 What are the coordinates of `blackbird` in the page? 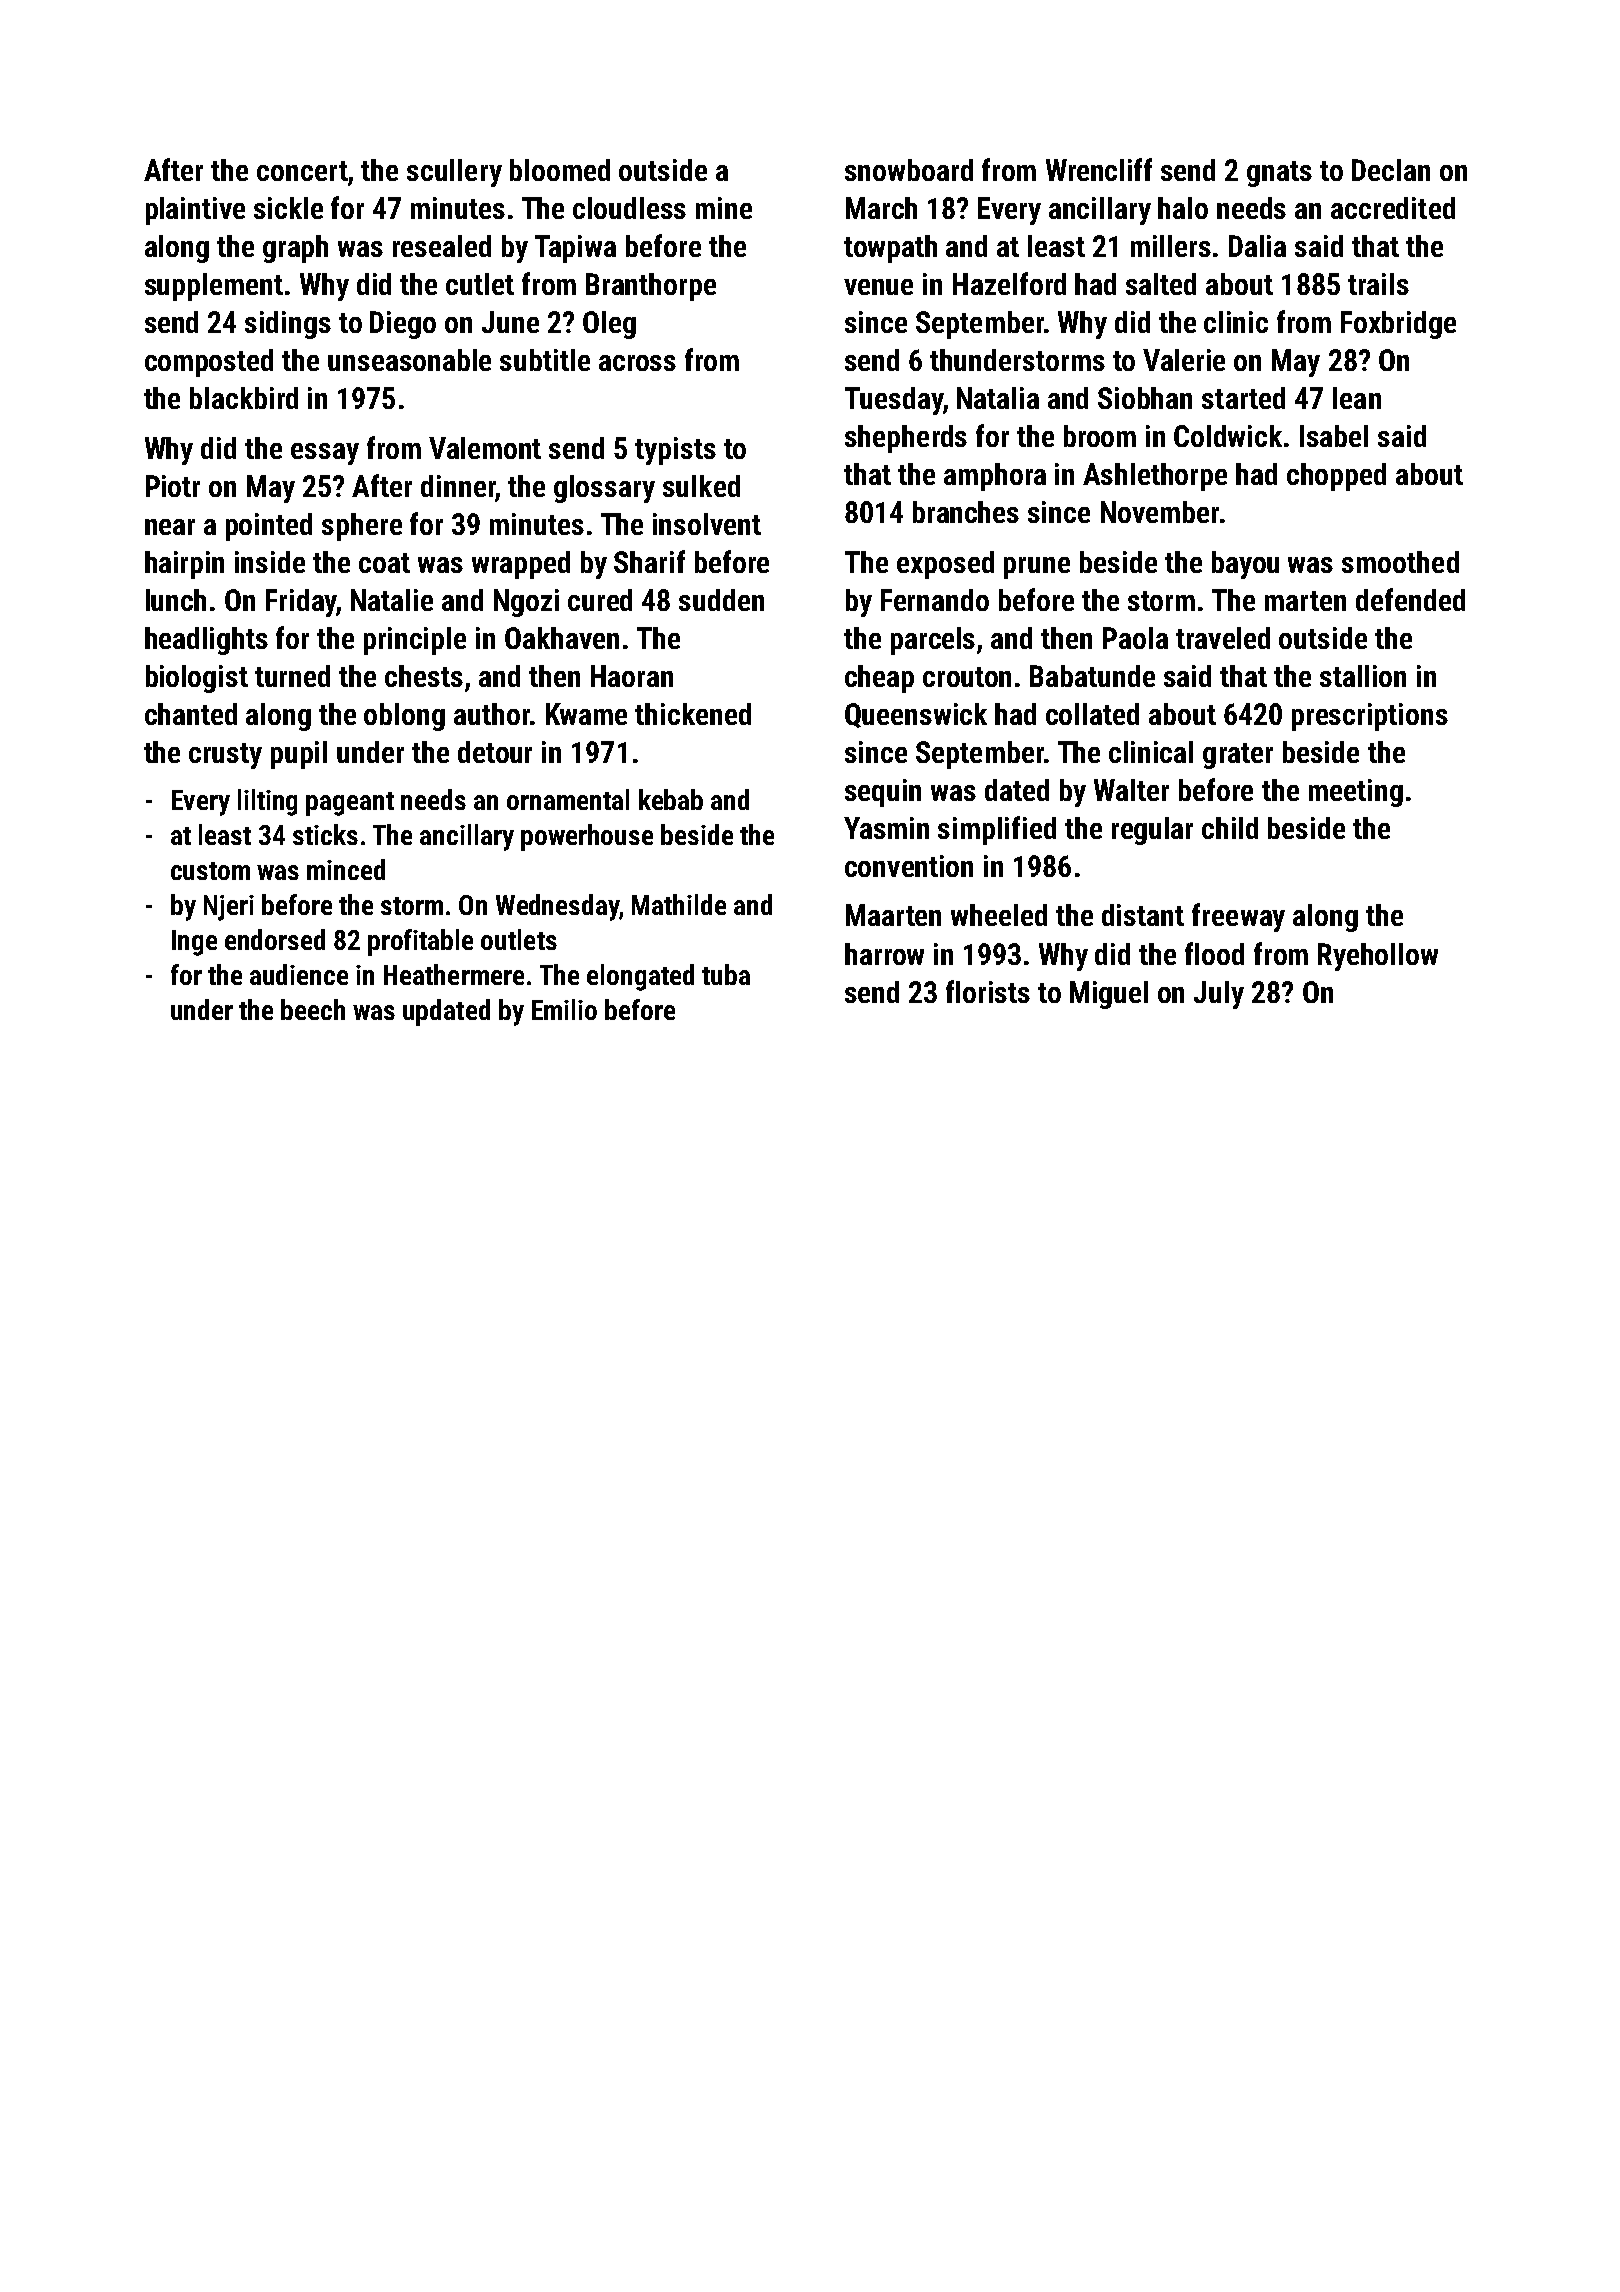 It's located at (244, 398).
